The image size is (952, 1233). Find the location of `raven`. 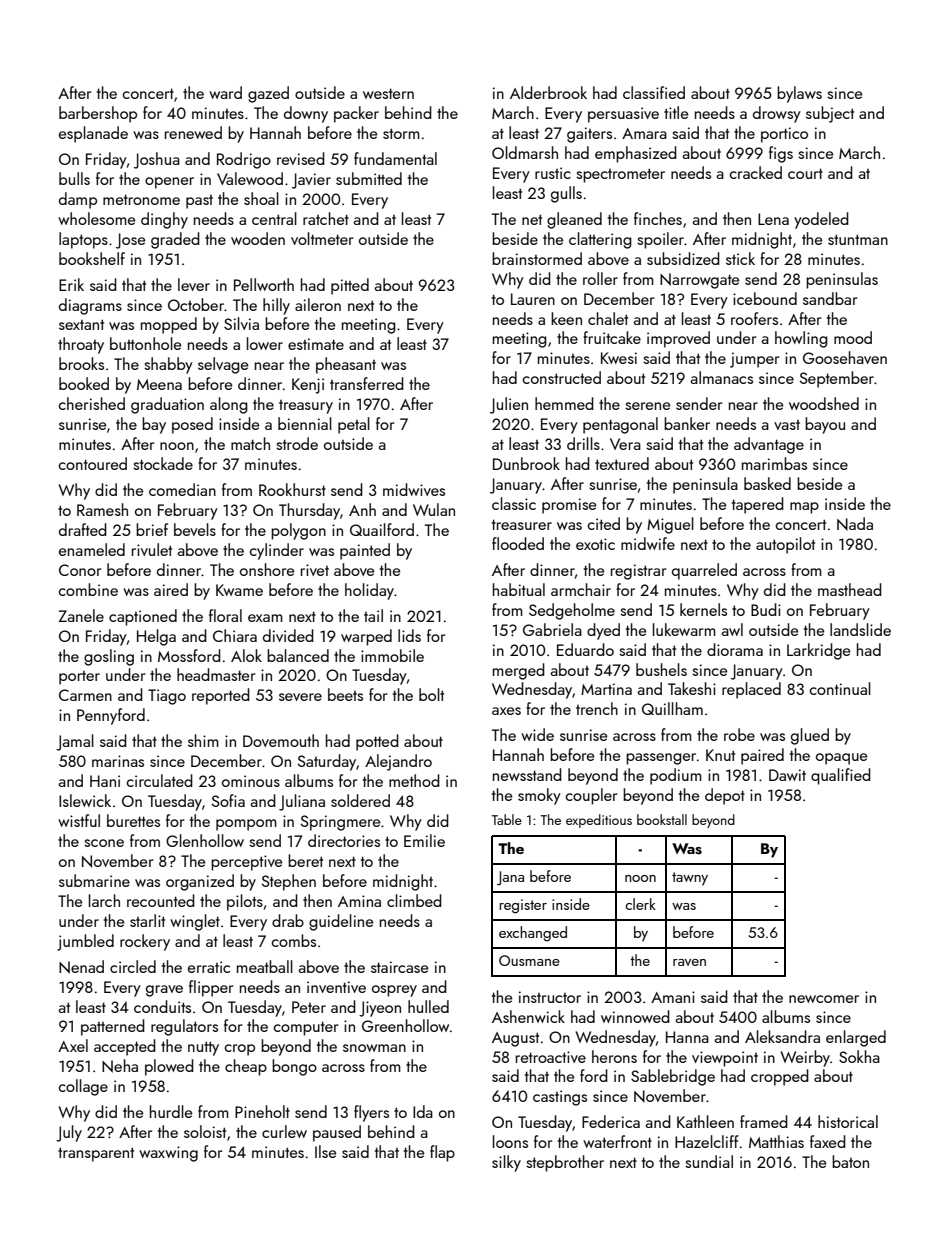

raven is located at coordinates (689, 962).
